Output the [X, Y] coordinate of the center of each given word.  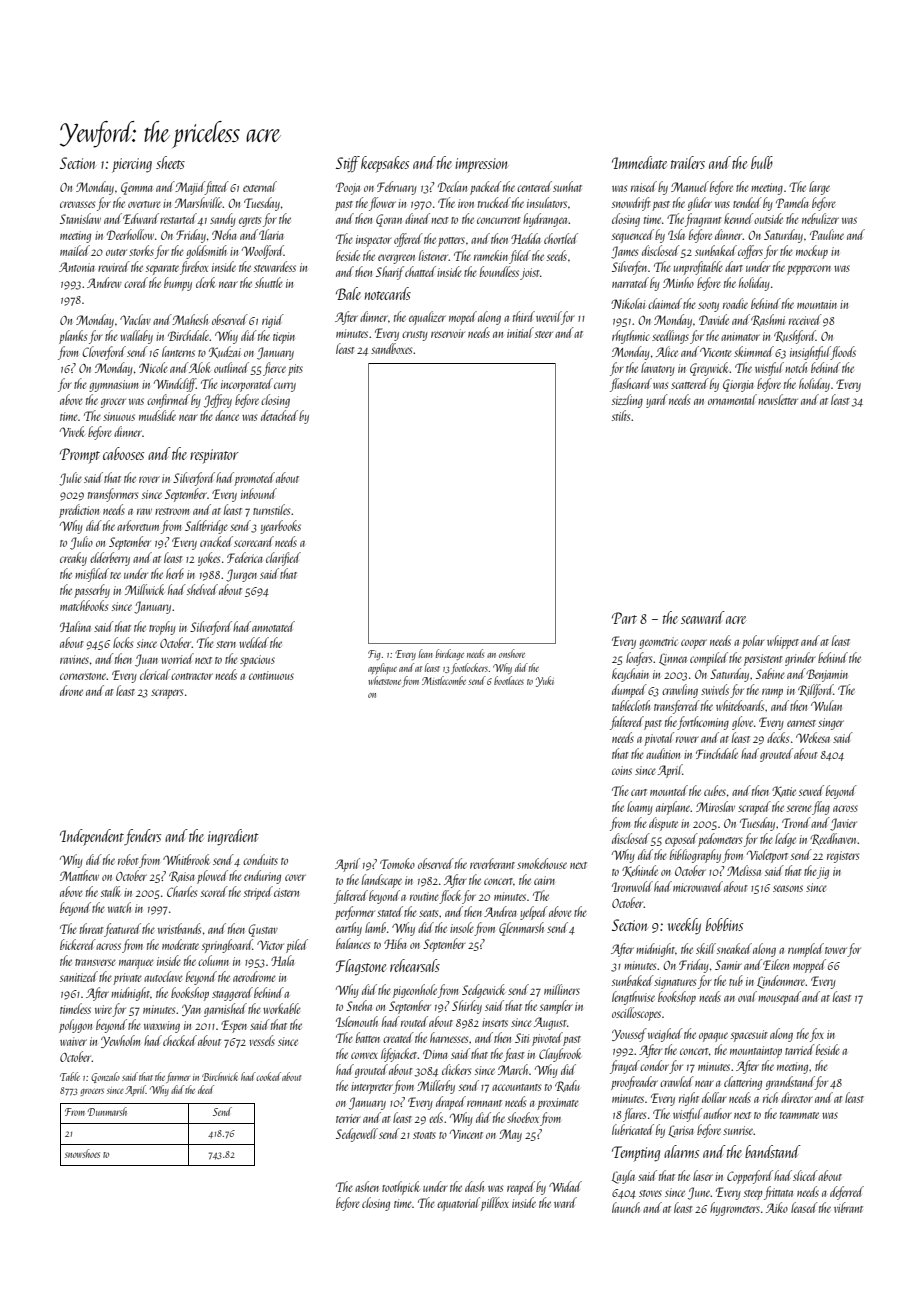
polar [753, 642]
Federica [245, 557]
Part [624, 618]
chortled [561, 238]
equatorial [458, 1204]
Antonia [77, 267]
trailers [688, 162]
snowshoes [82, 1153]
